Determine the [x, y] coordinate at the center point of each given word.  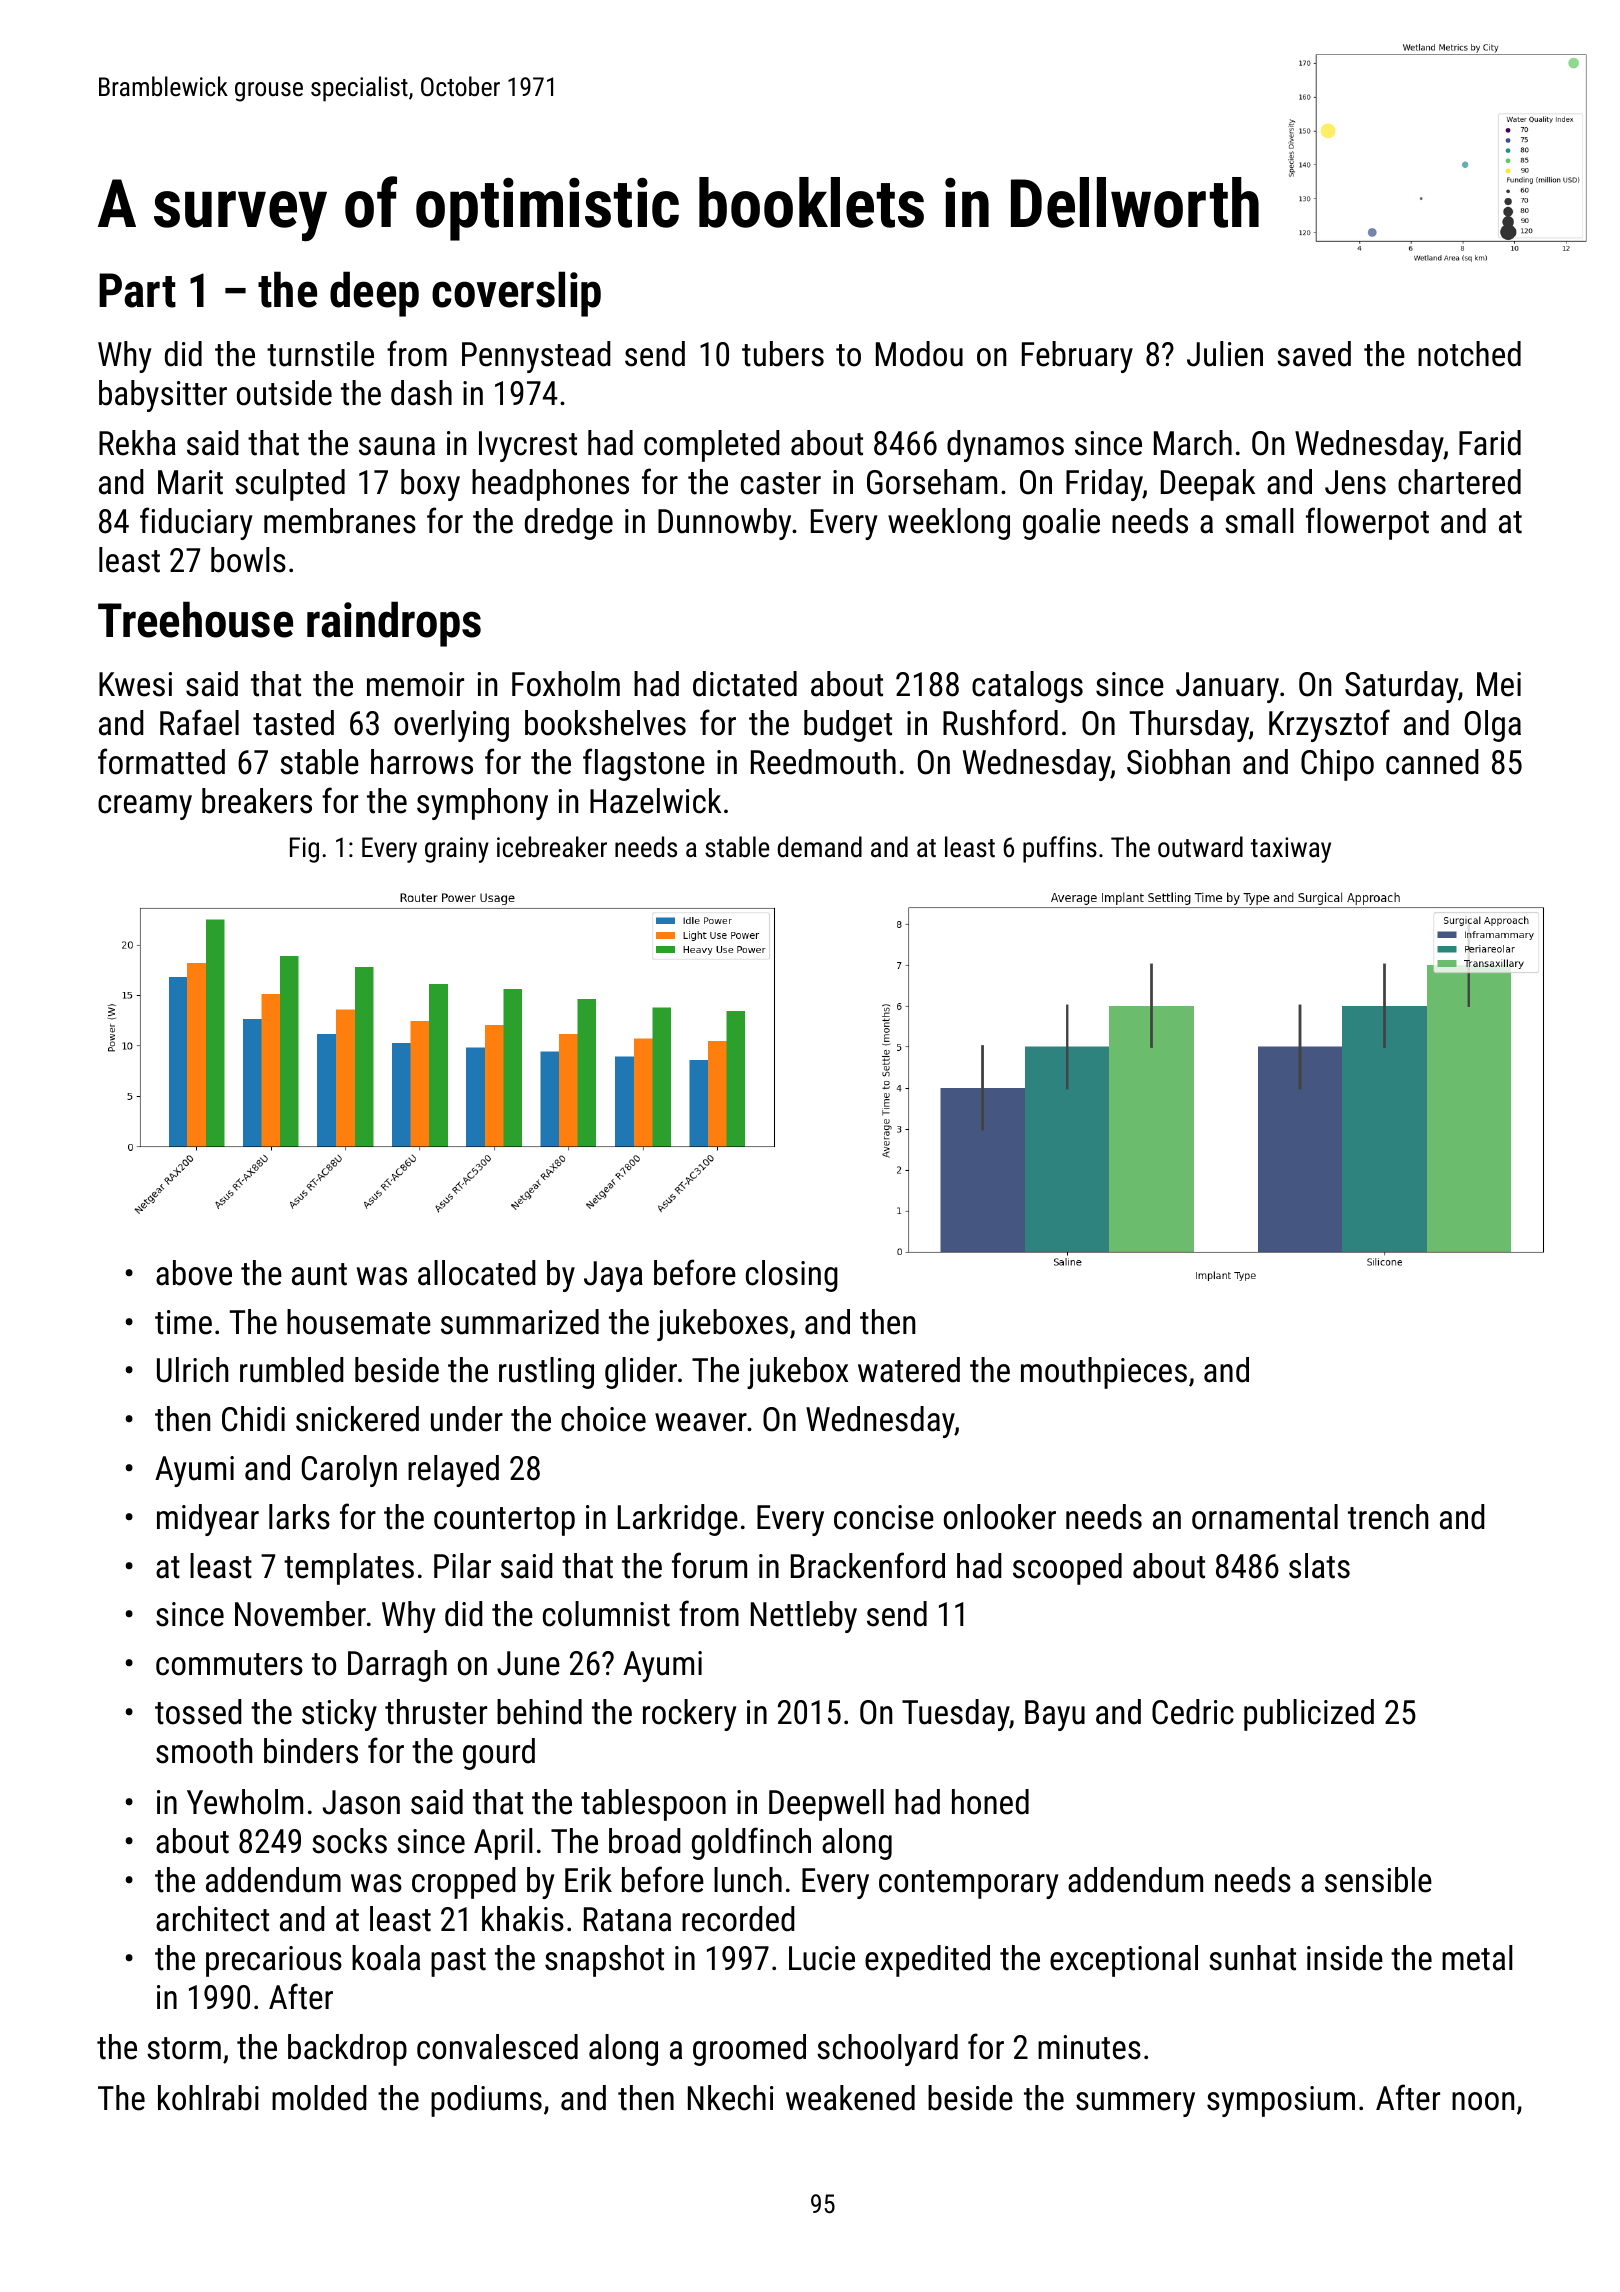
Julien [1225, 354]
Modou [919, 354]
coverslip [516, 294]
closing [792, 1276]
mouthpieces [1104, 1373]
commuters [229, 1664]
